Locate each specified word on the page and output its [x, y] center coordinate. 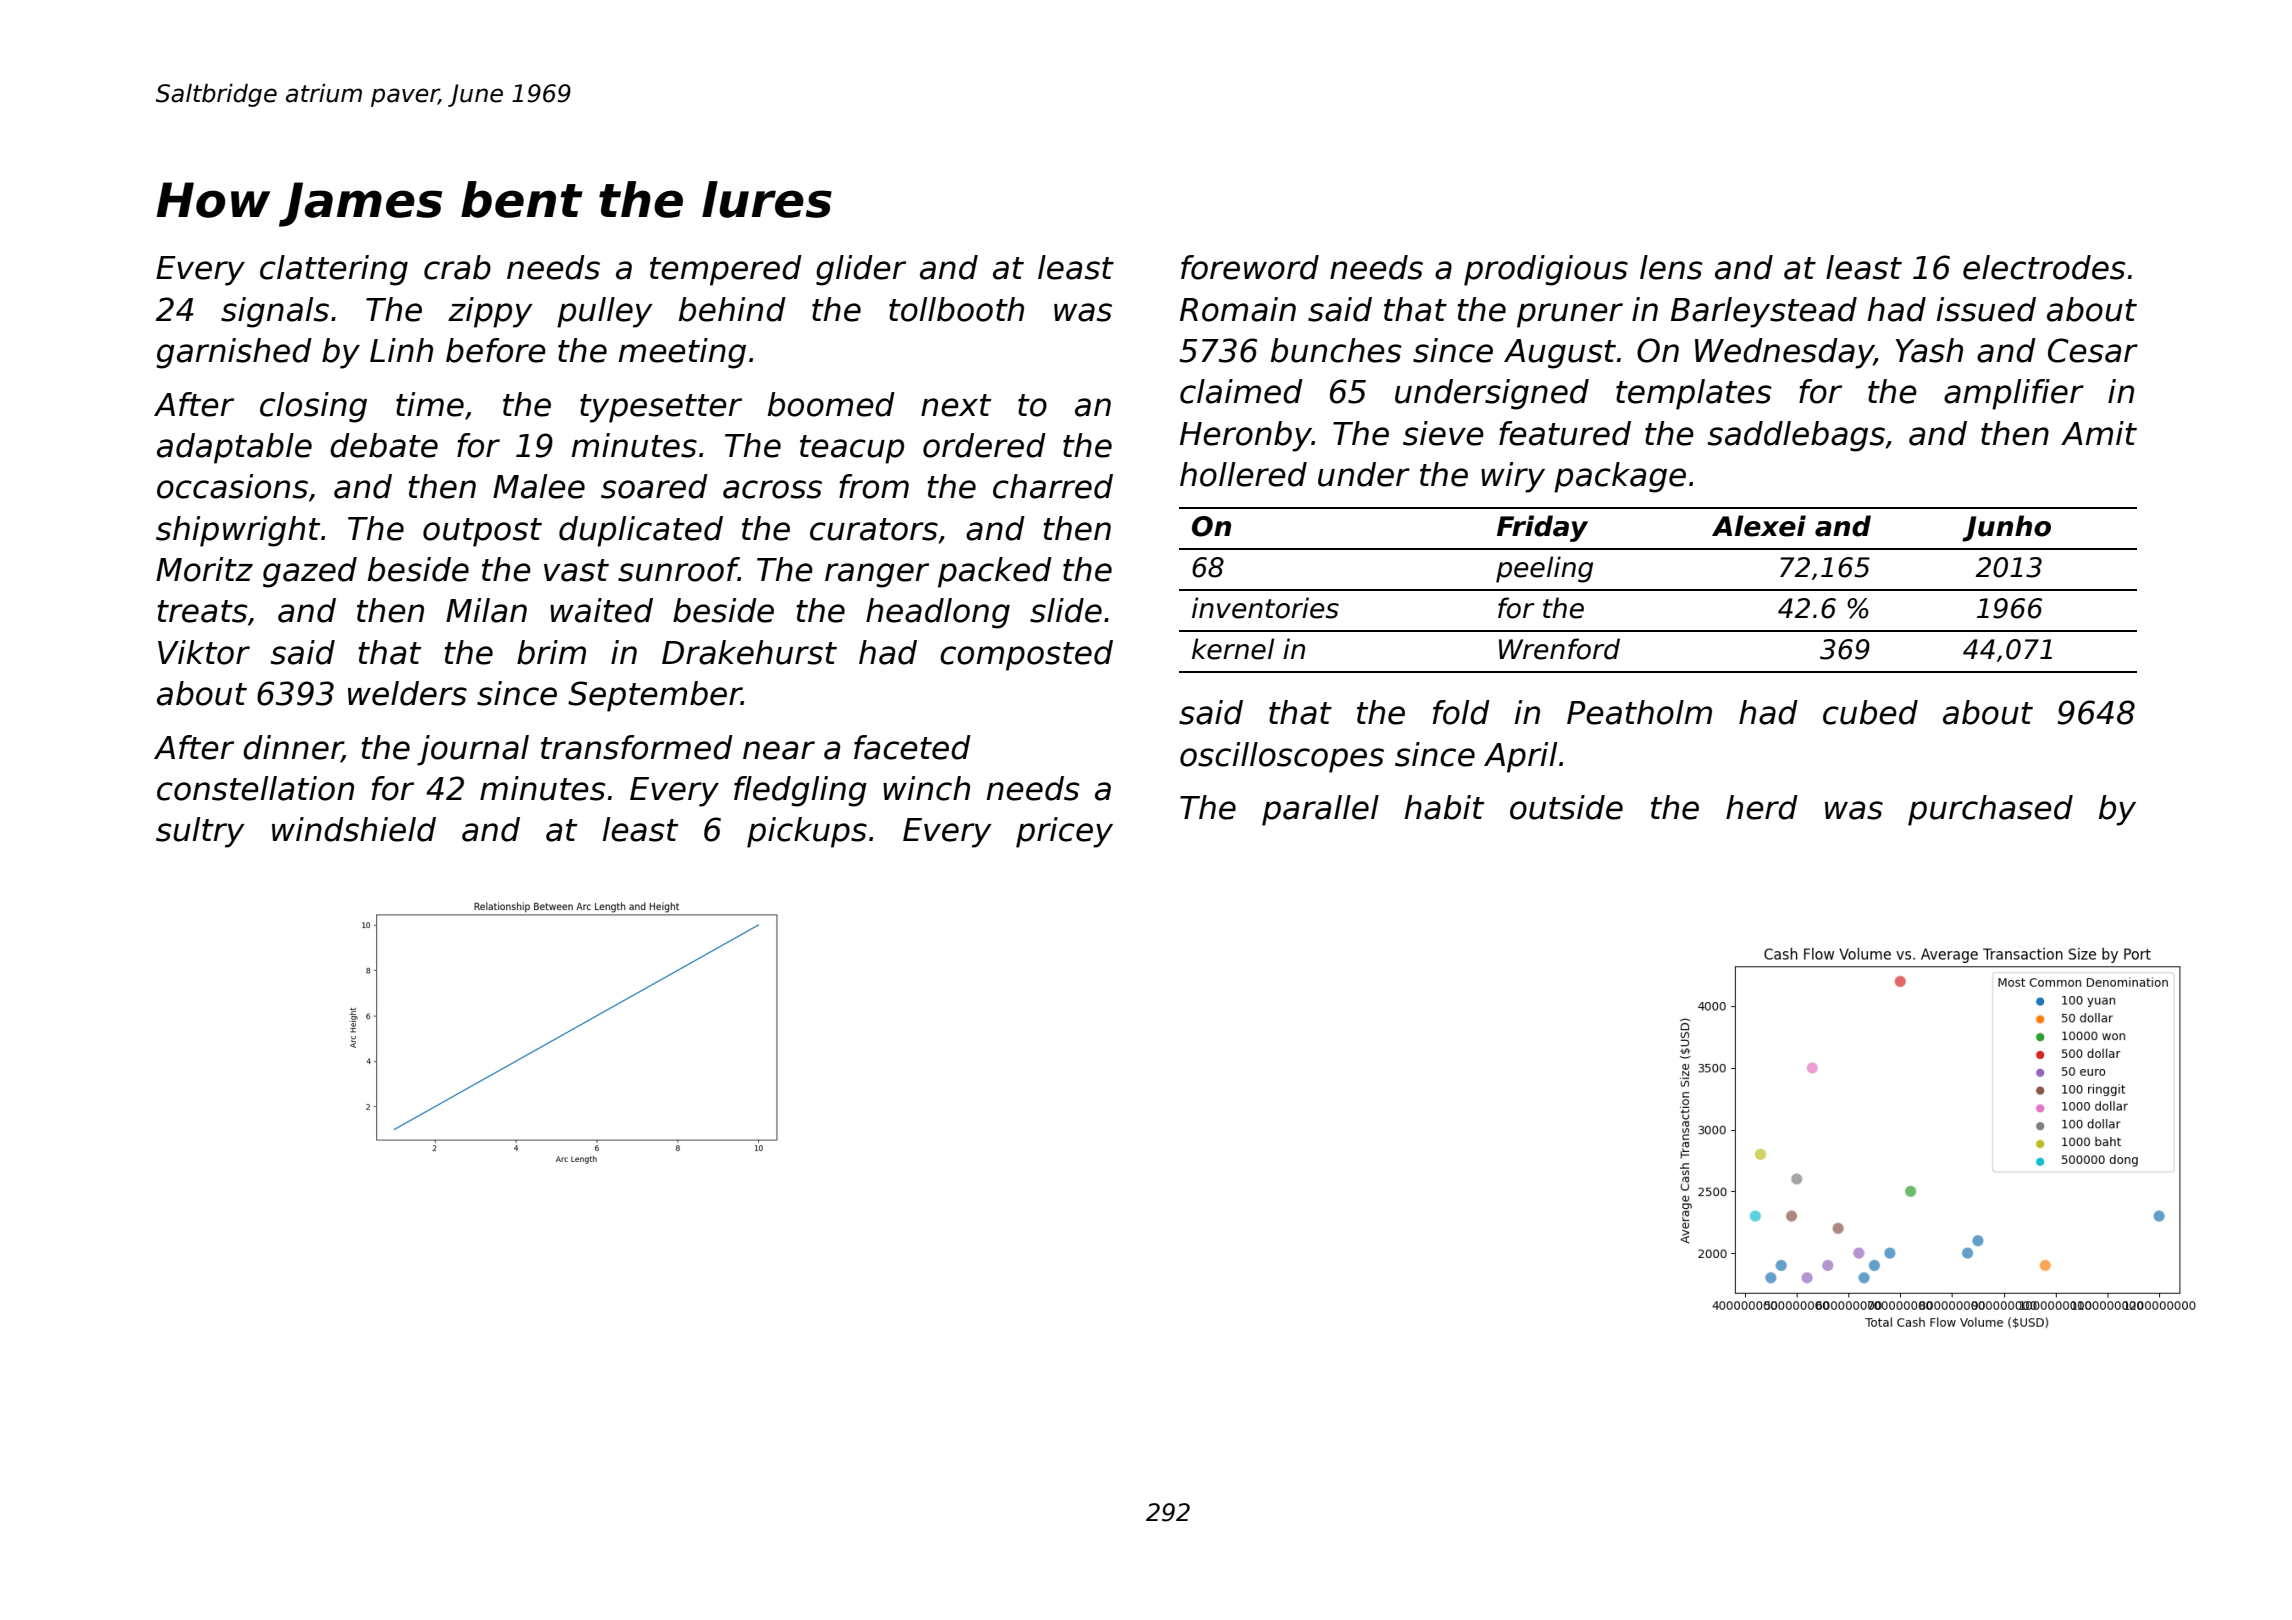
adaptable [234, 448]
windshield [354, 829]
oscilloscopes [1282, 757]
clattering [334, 270]
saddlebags [1796, 436]
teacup [852, 449]
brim [551, 652]
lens [1671, 267]
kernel [1233, 649]
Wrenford [1559, 649]
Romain [1238, 309]
